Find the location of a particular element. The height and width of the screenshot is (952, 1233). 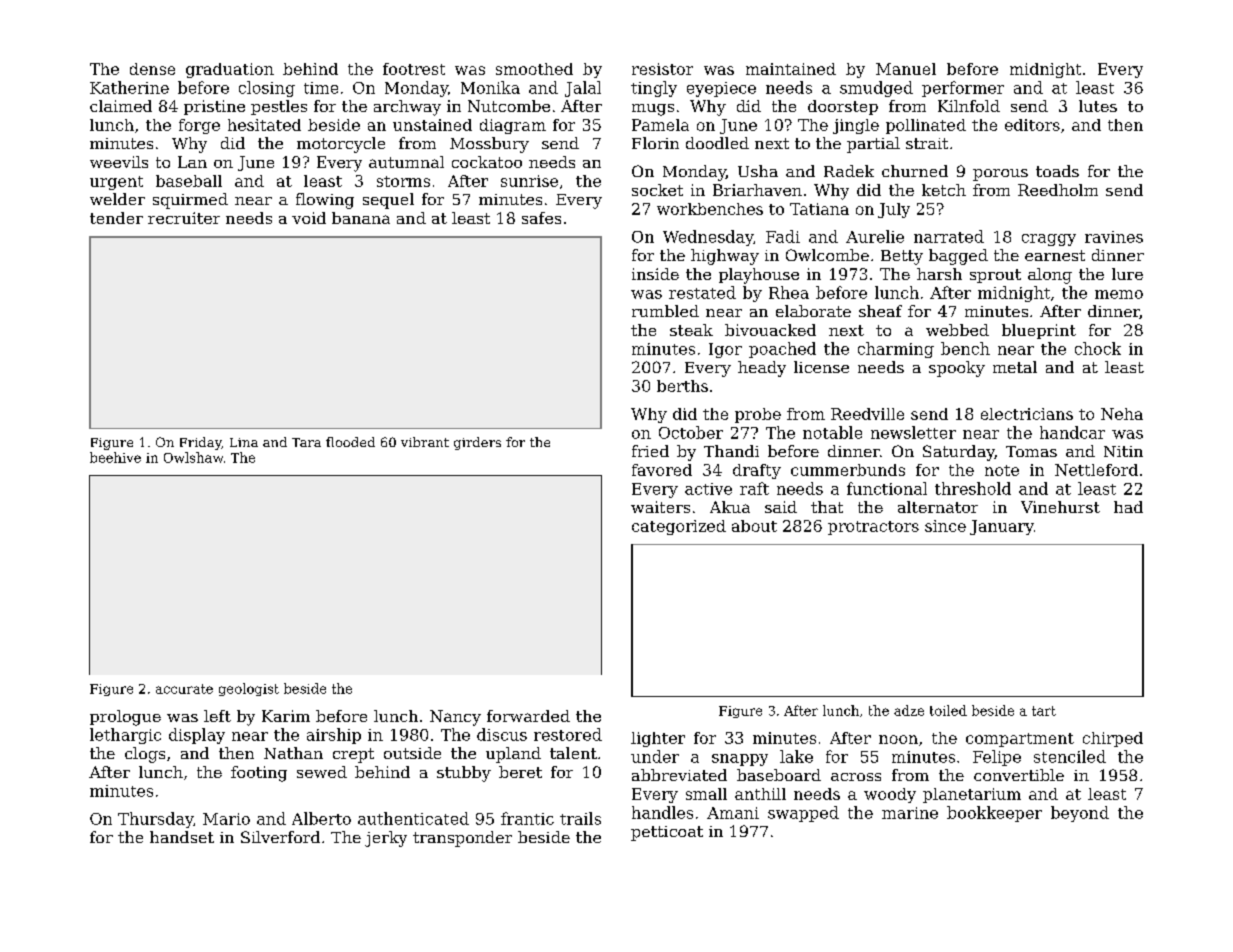

Manuel is located at coordinates (906, 69).
